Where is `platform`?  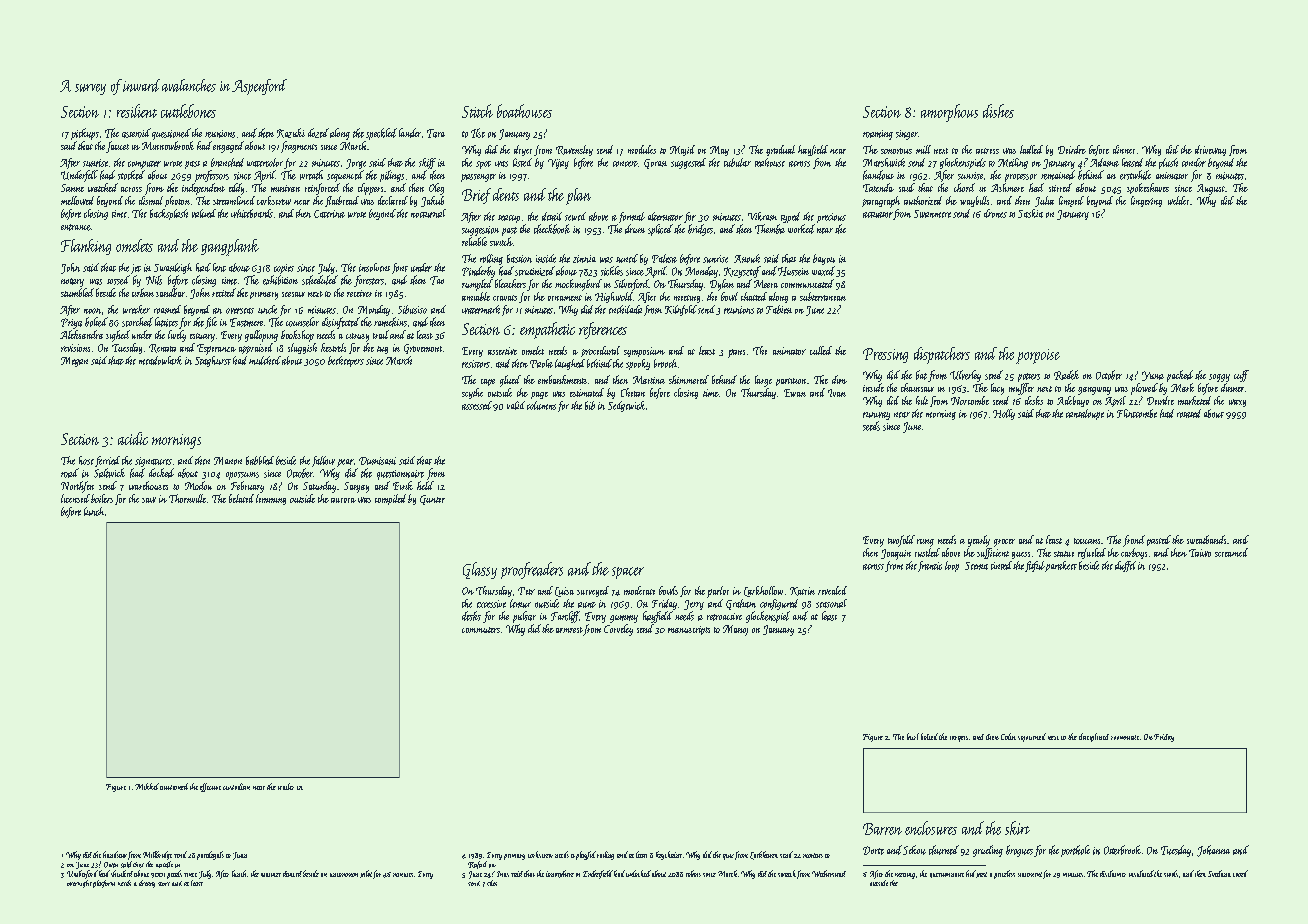 platform is located at coordinates (104, 884).
